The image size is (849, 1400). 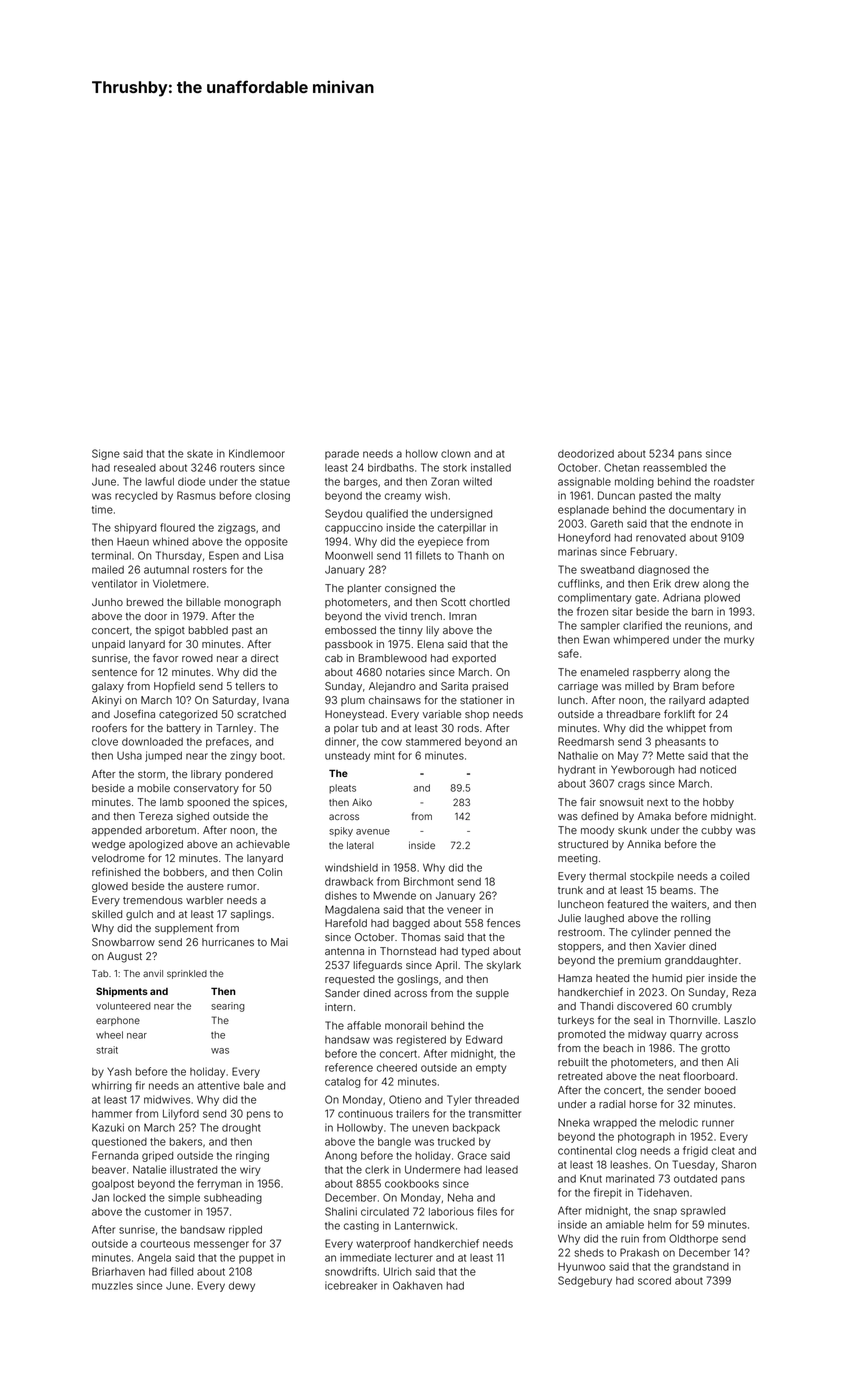 I want to click on skate, so click(x=200, y=454).
